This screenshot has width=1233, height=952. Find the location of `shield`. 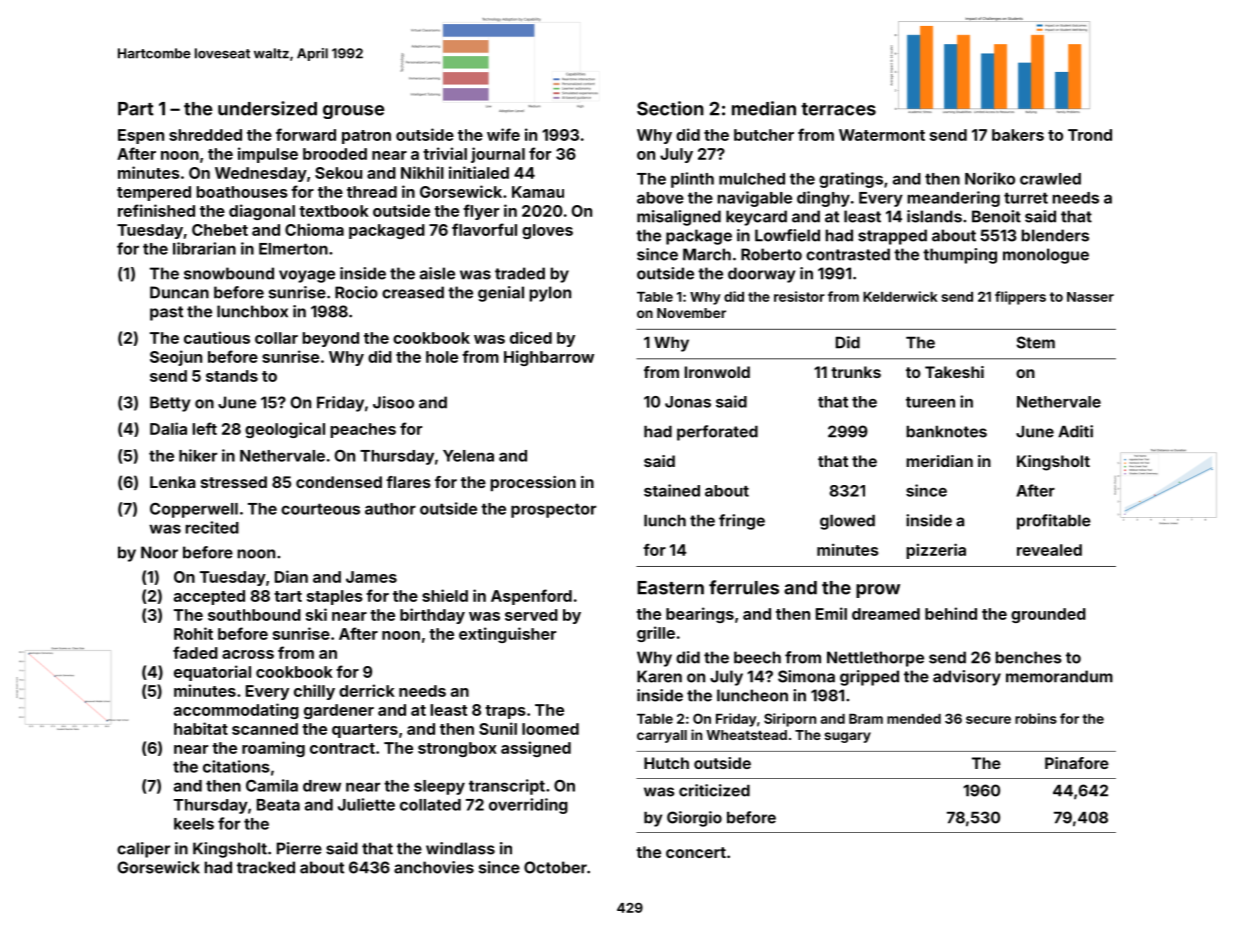

shield is located at coordinates (445, 595).
